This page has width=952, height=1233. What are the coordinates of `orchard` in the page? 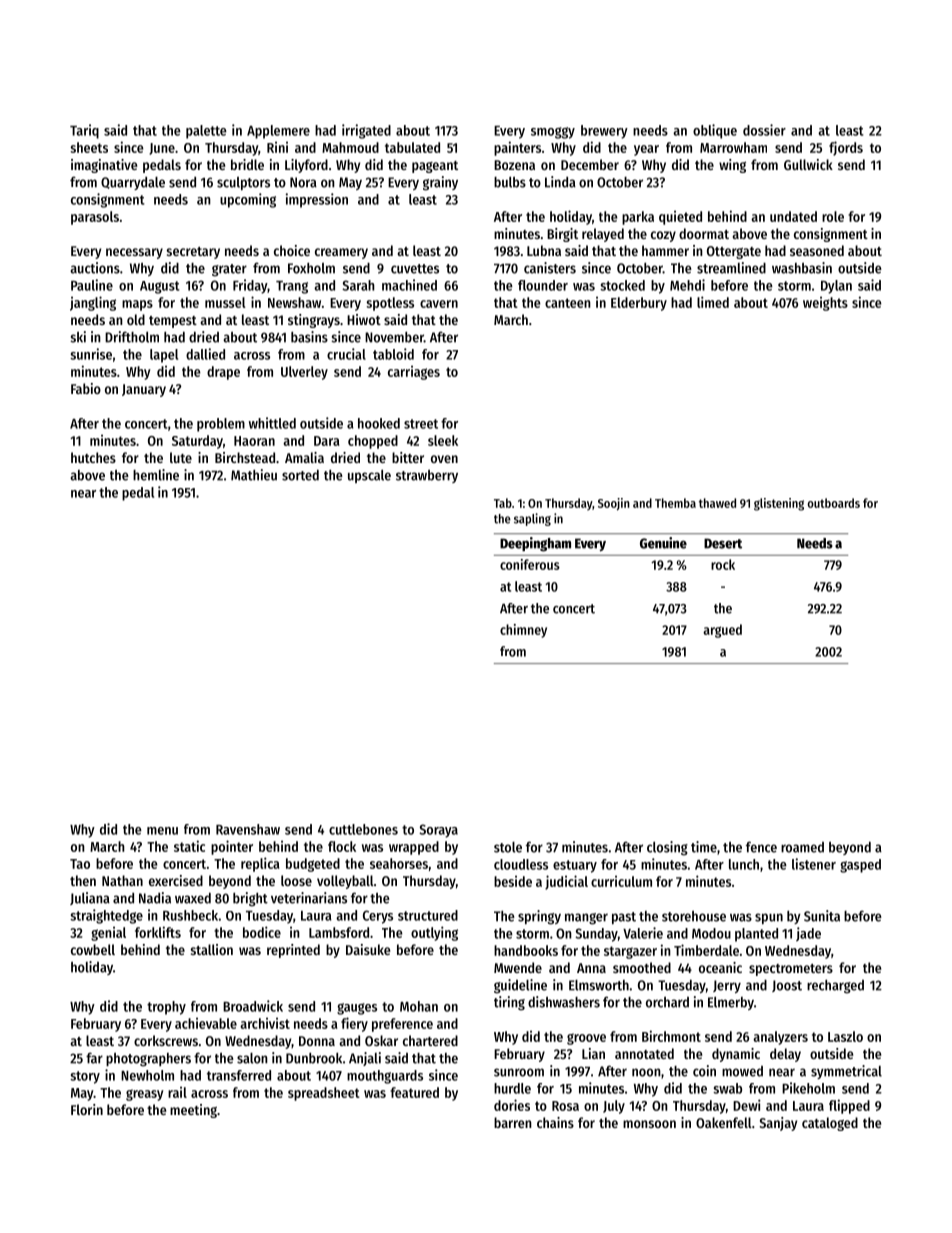 It's located at (667, 1002).
